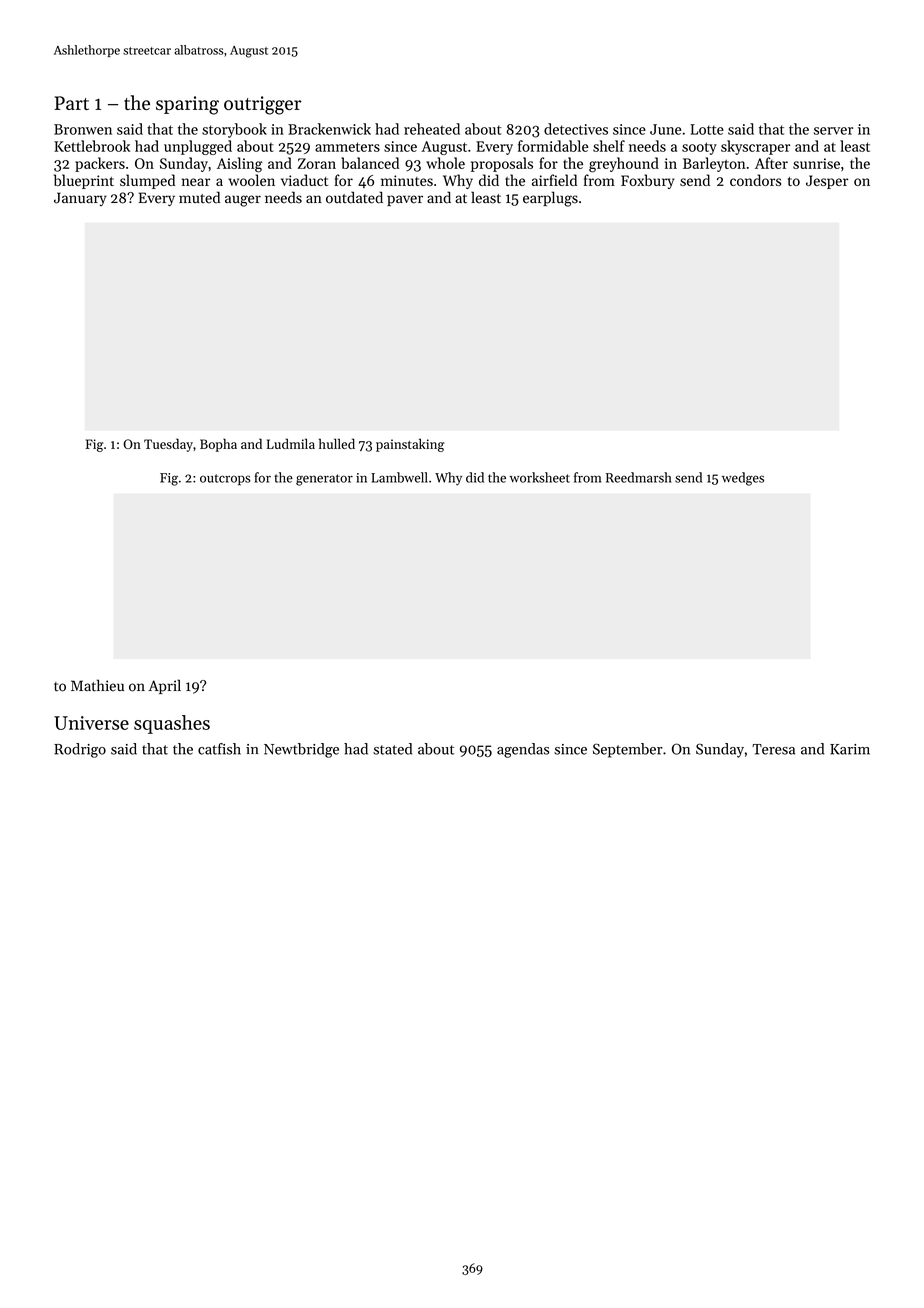  Describe the element at coordinates (91, 723) in the screenshot. I see `Universe` at that location.
